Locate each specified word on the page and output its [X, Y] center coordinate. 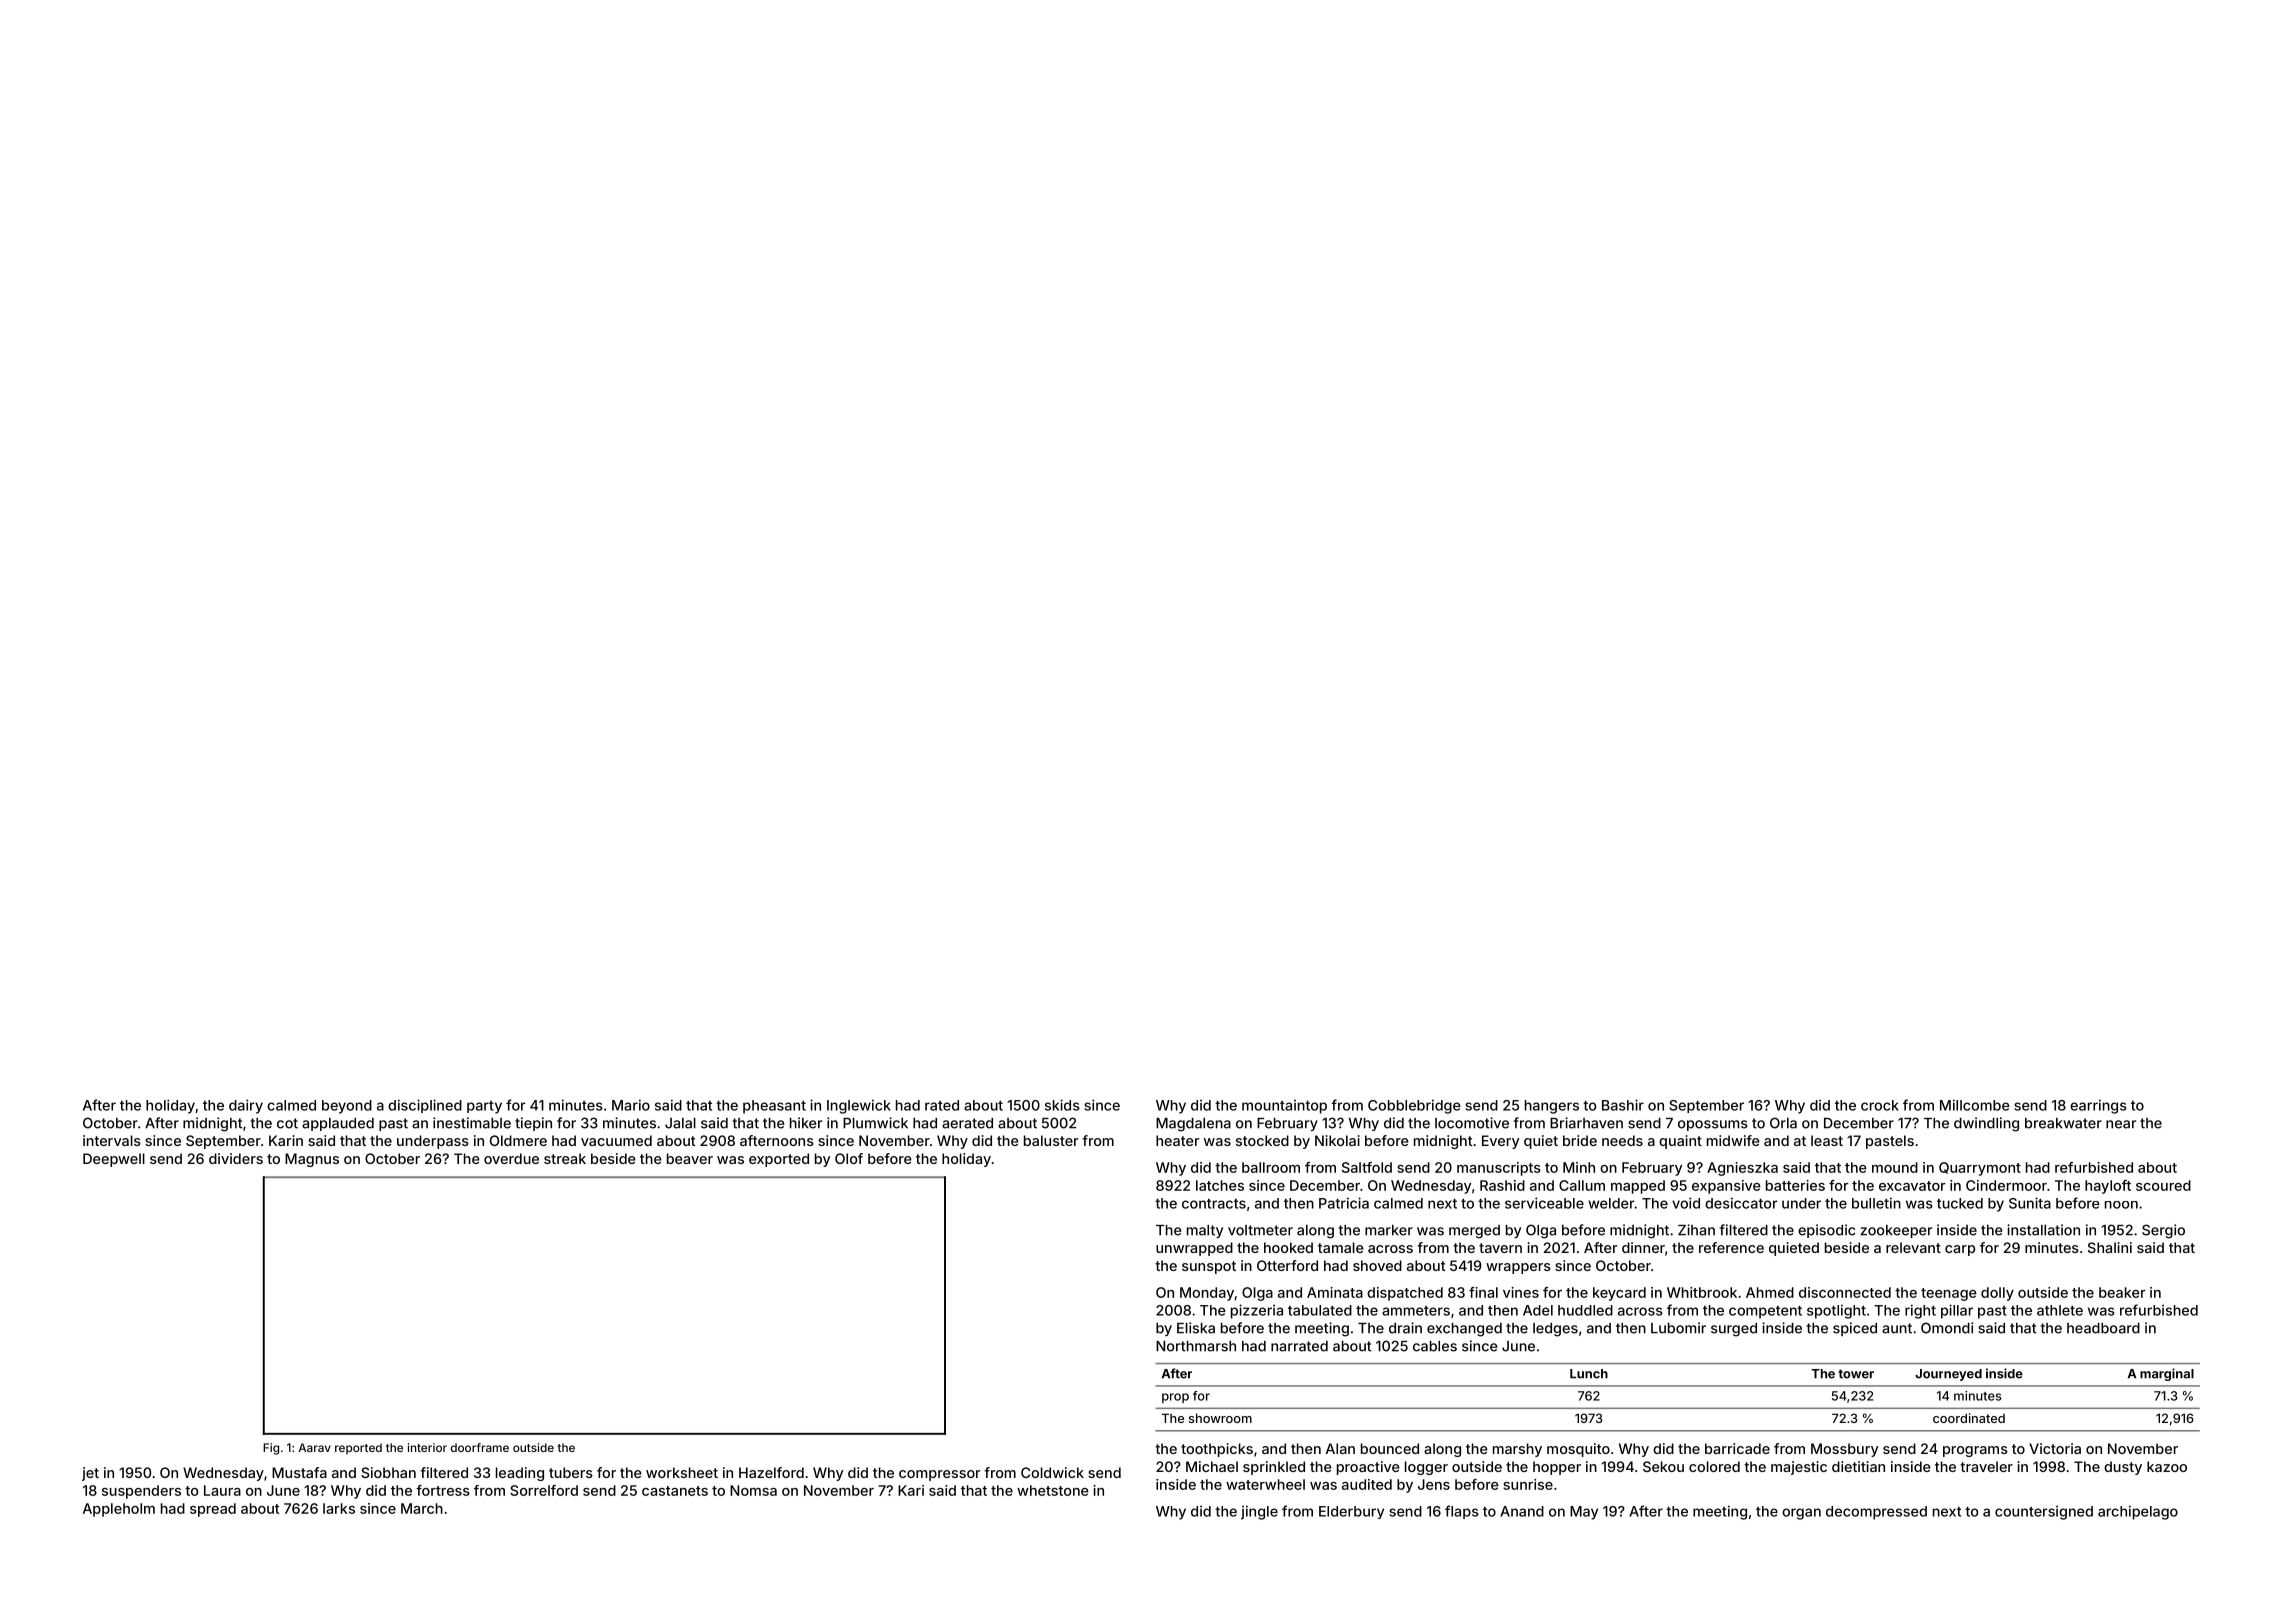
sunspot [1209, 1267]
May [1584, 1513]
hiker [806, 1123]
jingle [1259, 1512]
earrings [2098, 1106]
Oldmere [518, 1140]
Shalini [2110, 1247]
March [422, 1508]
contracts [1214, 1204]
